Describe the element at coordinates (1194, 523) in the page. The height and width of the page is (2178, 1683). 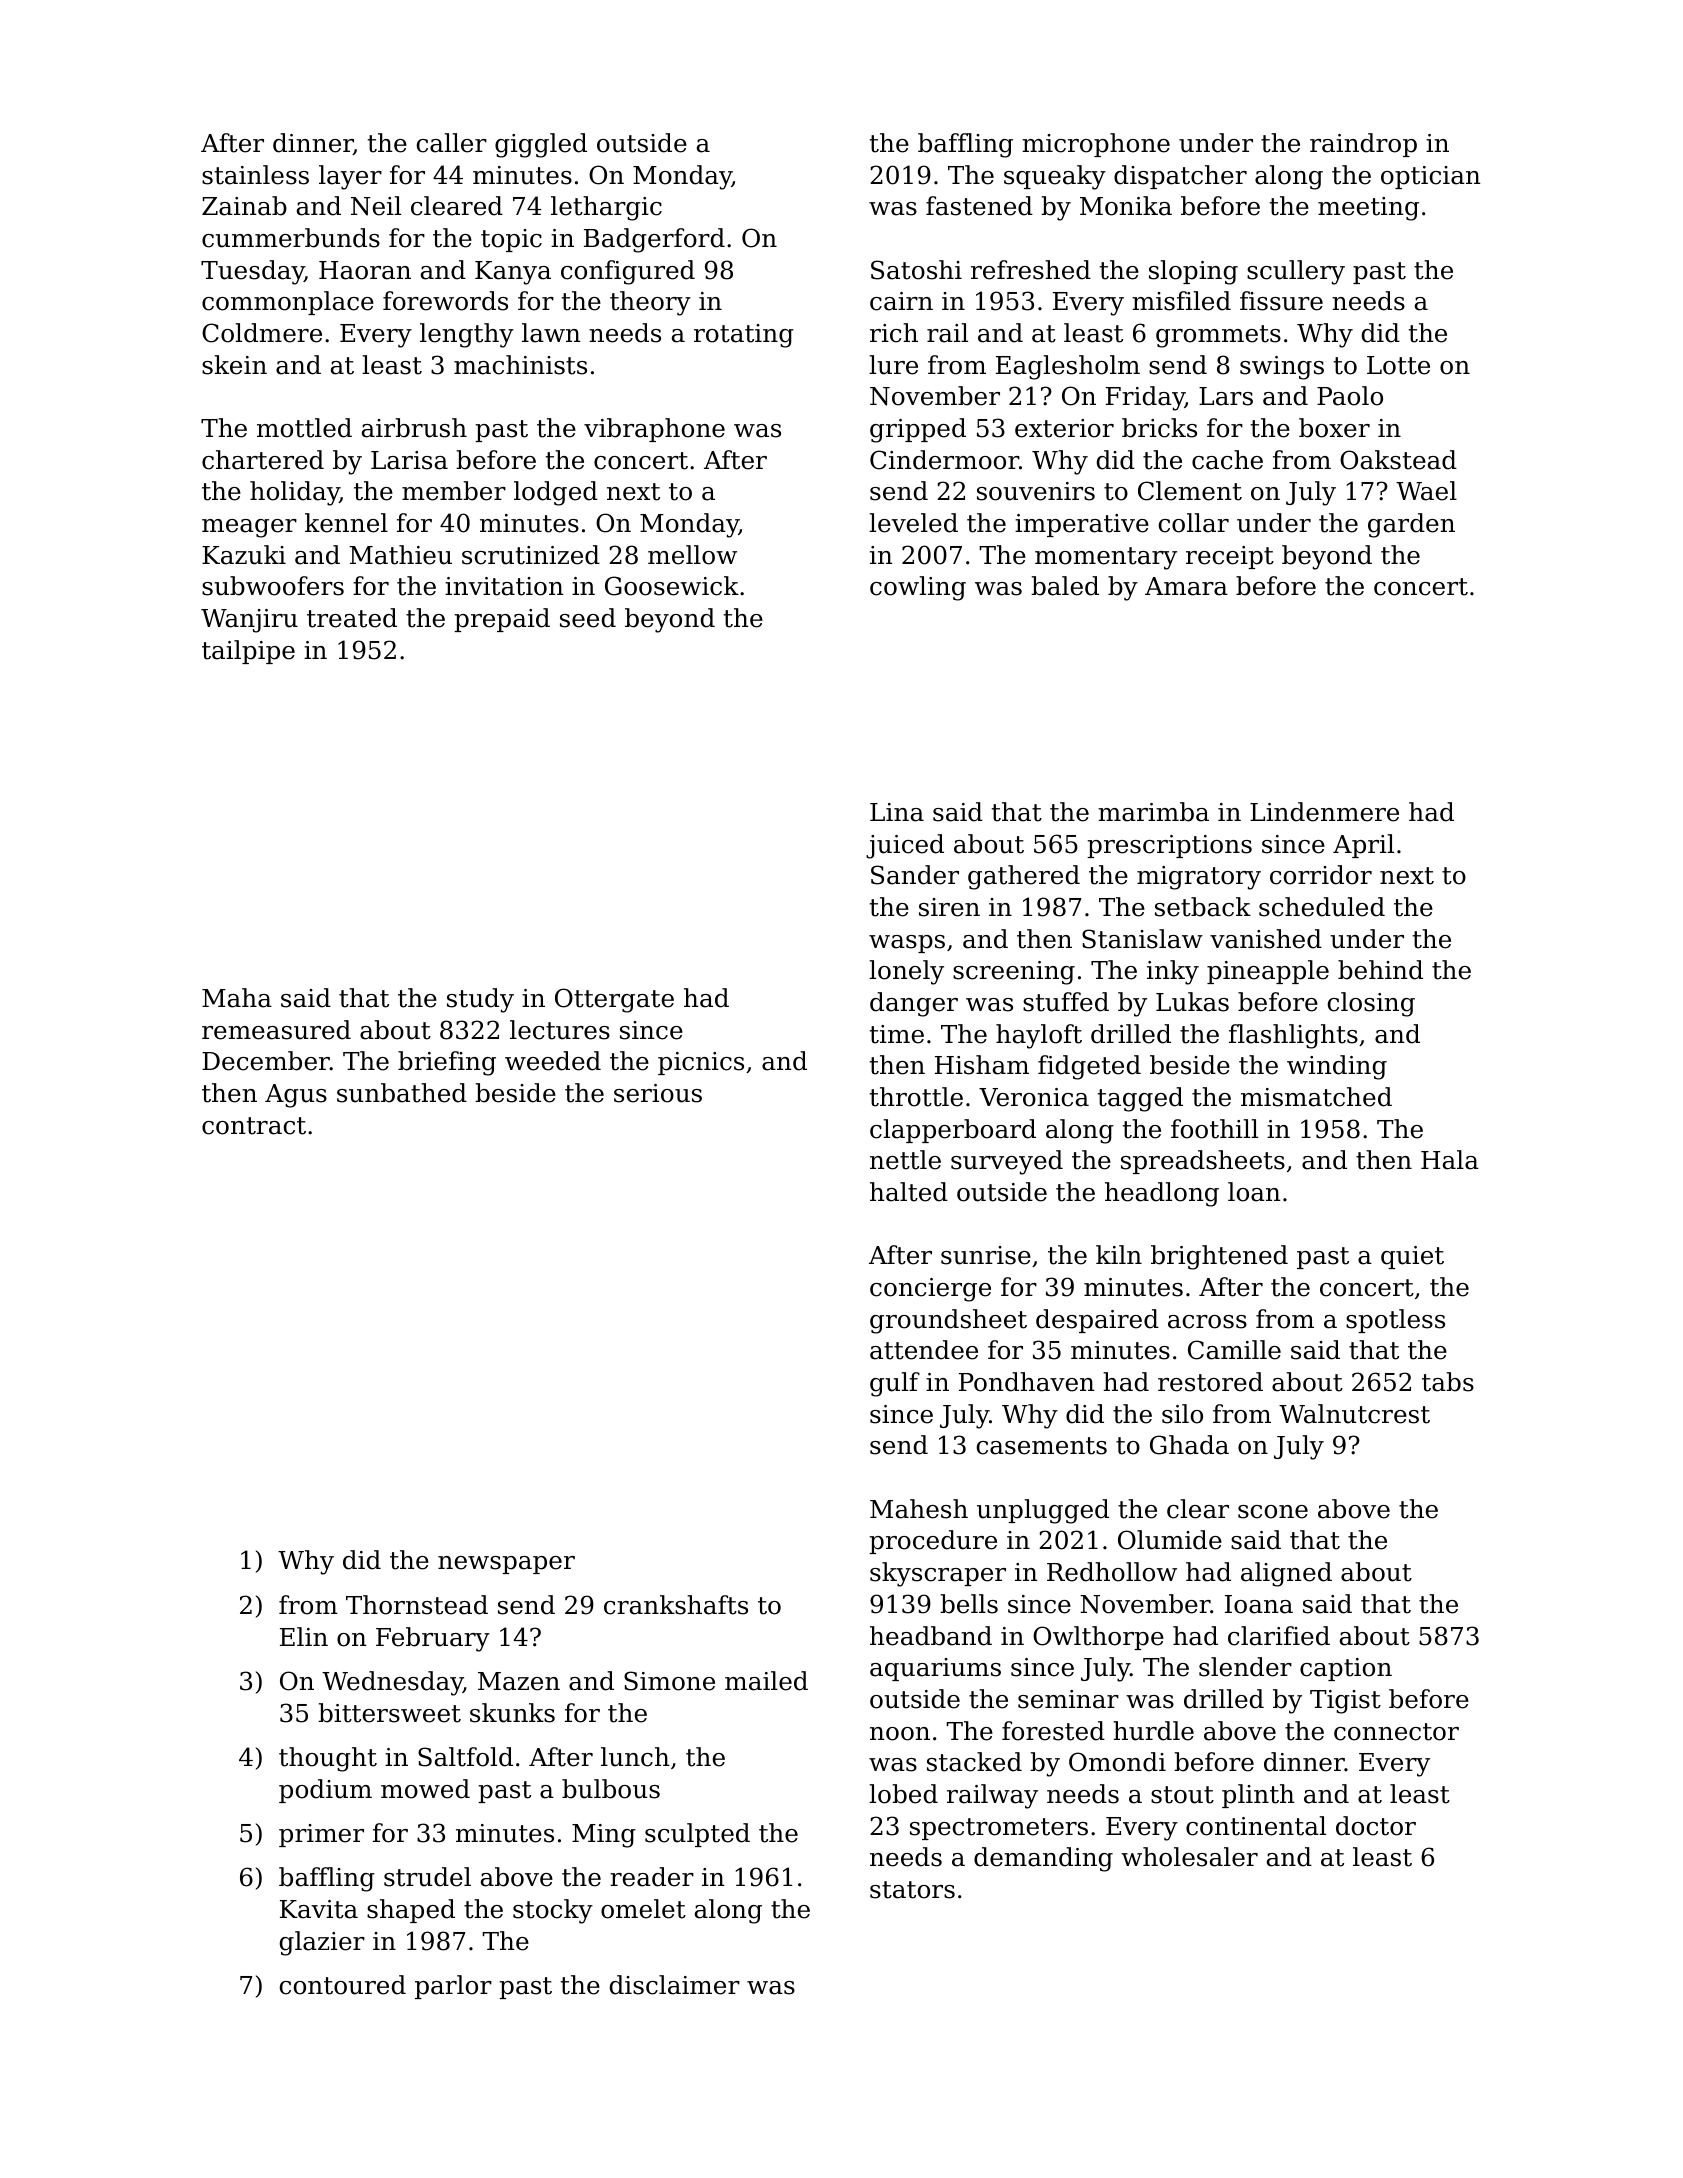
I see `collar` at that location.
